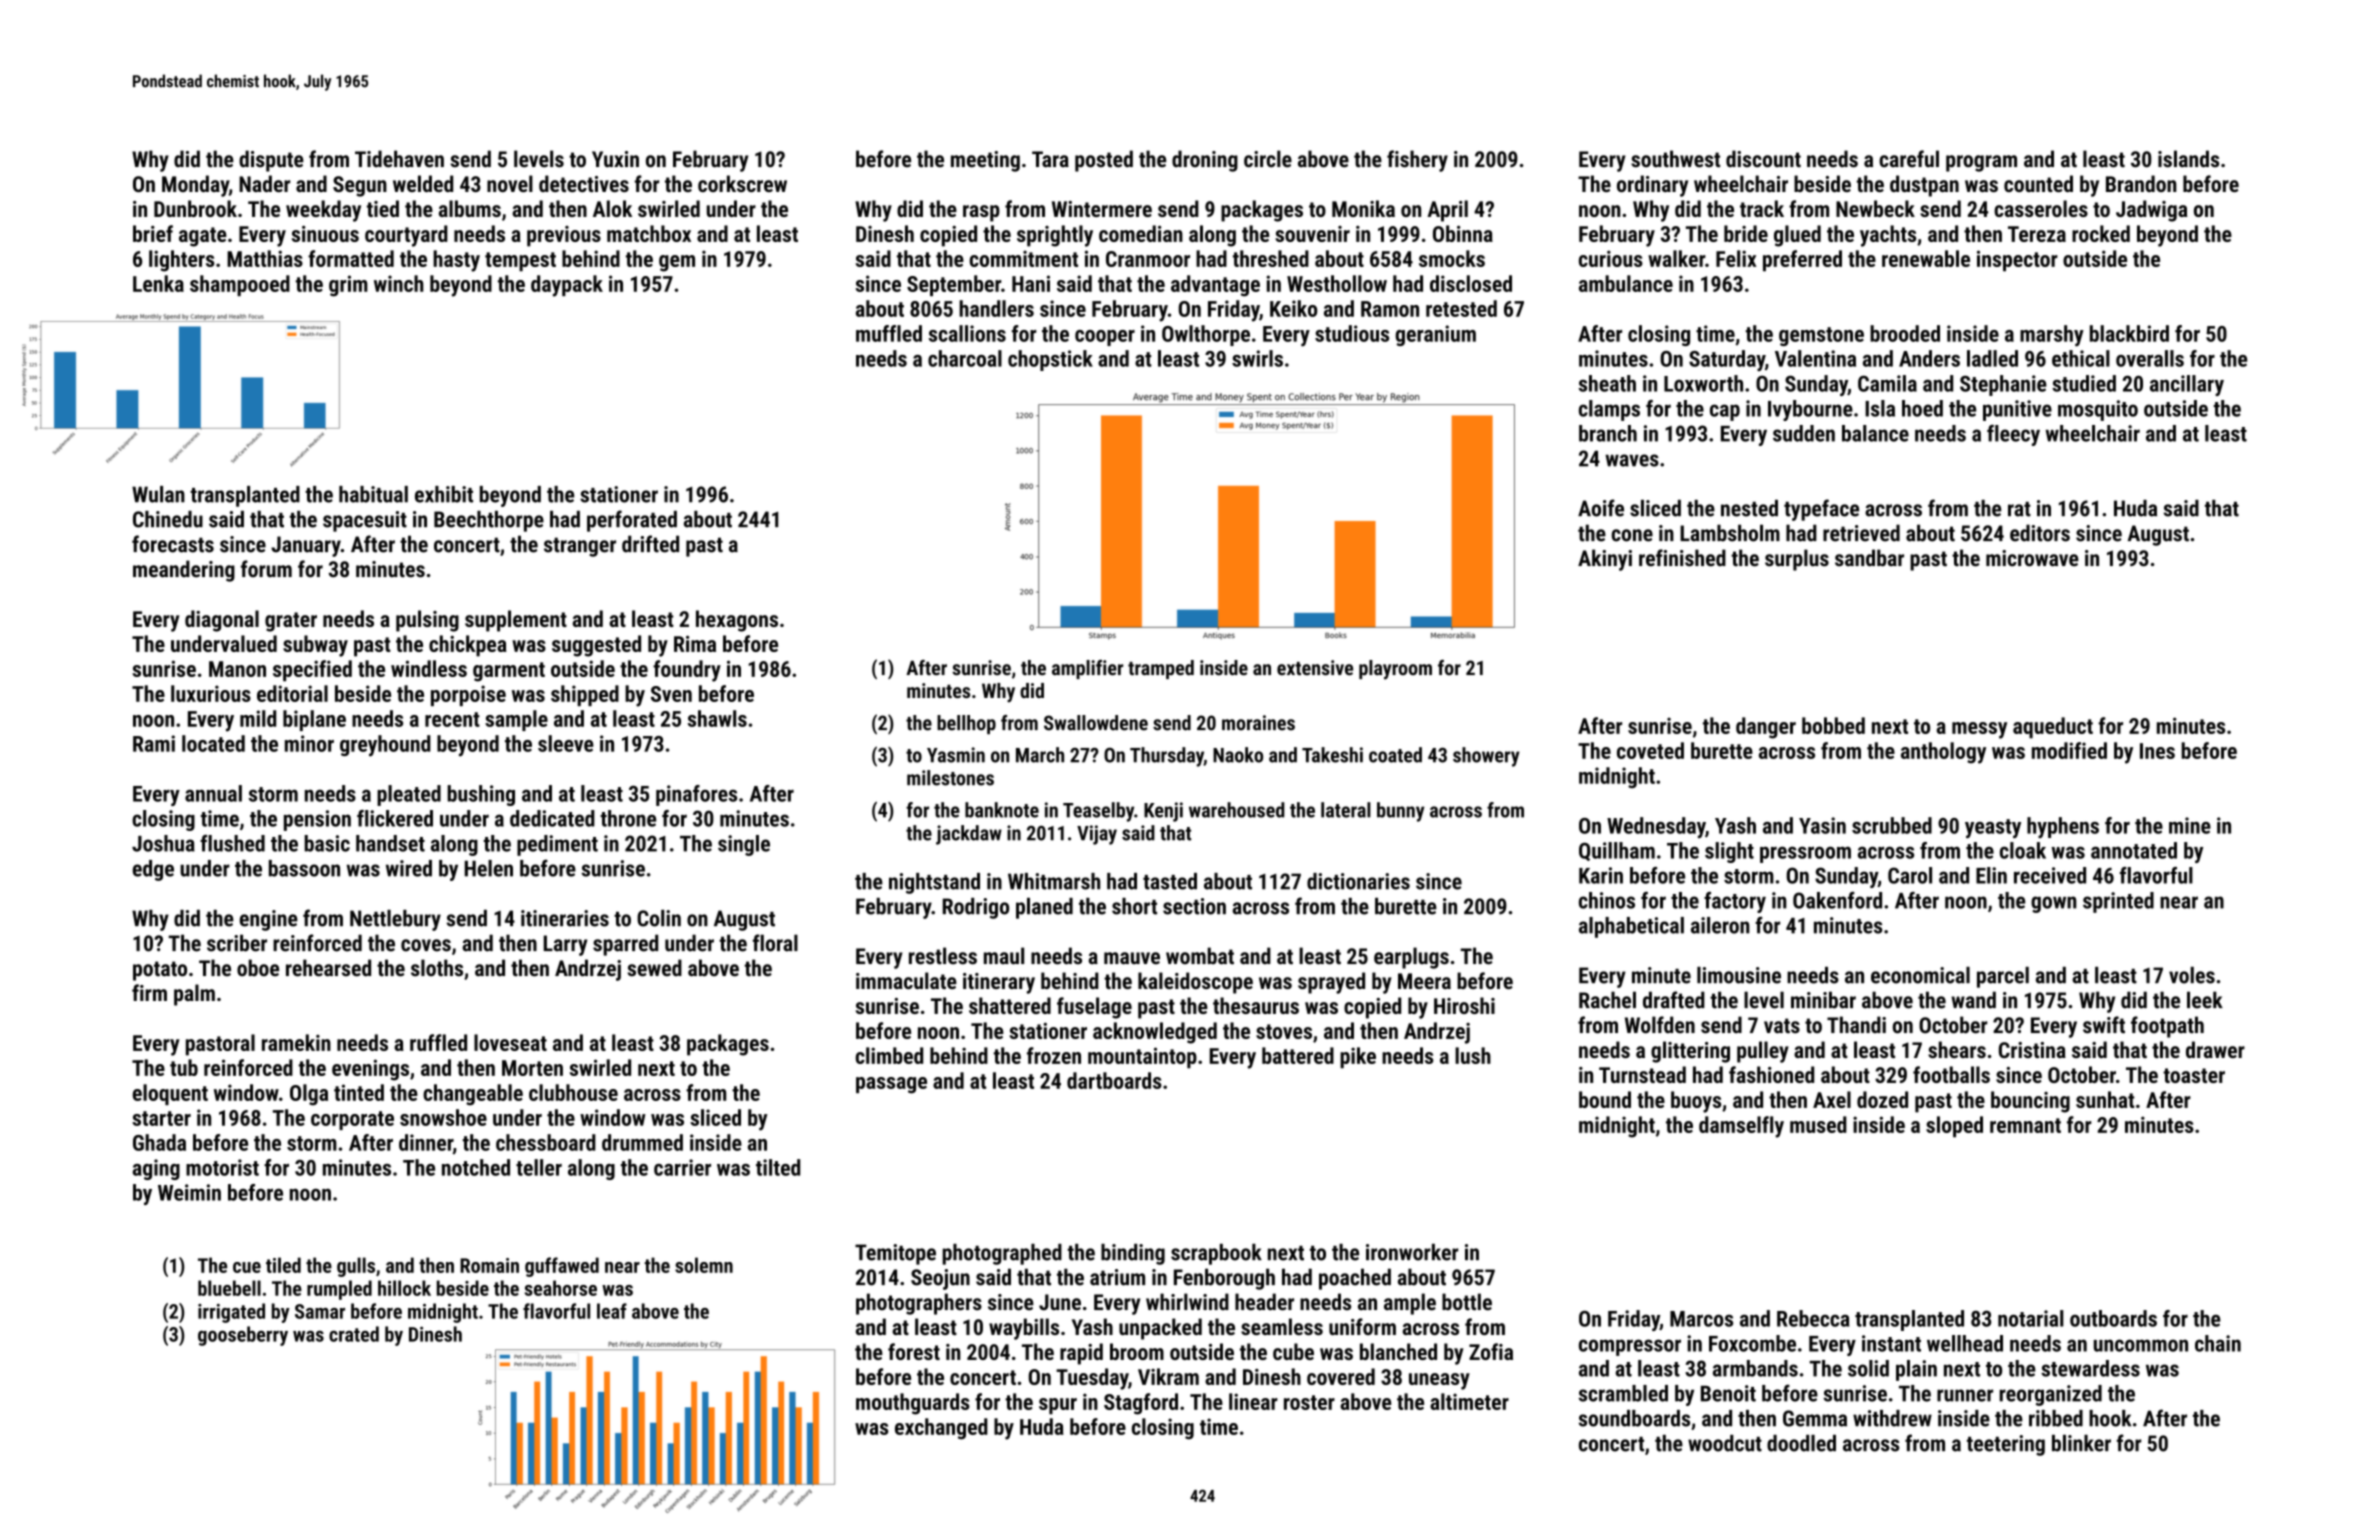  I want to click on tramped, so click(1161, 669).
